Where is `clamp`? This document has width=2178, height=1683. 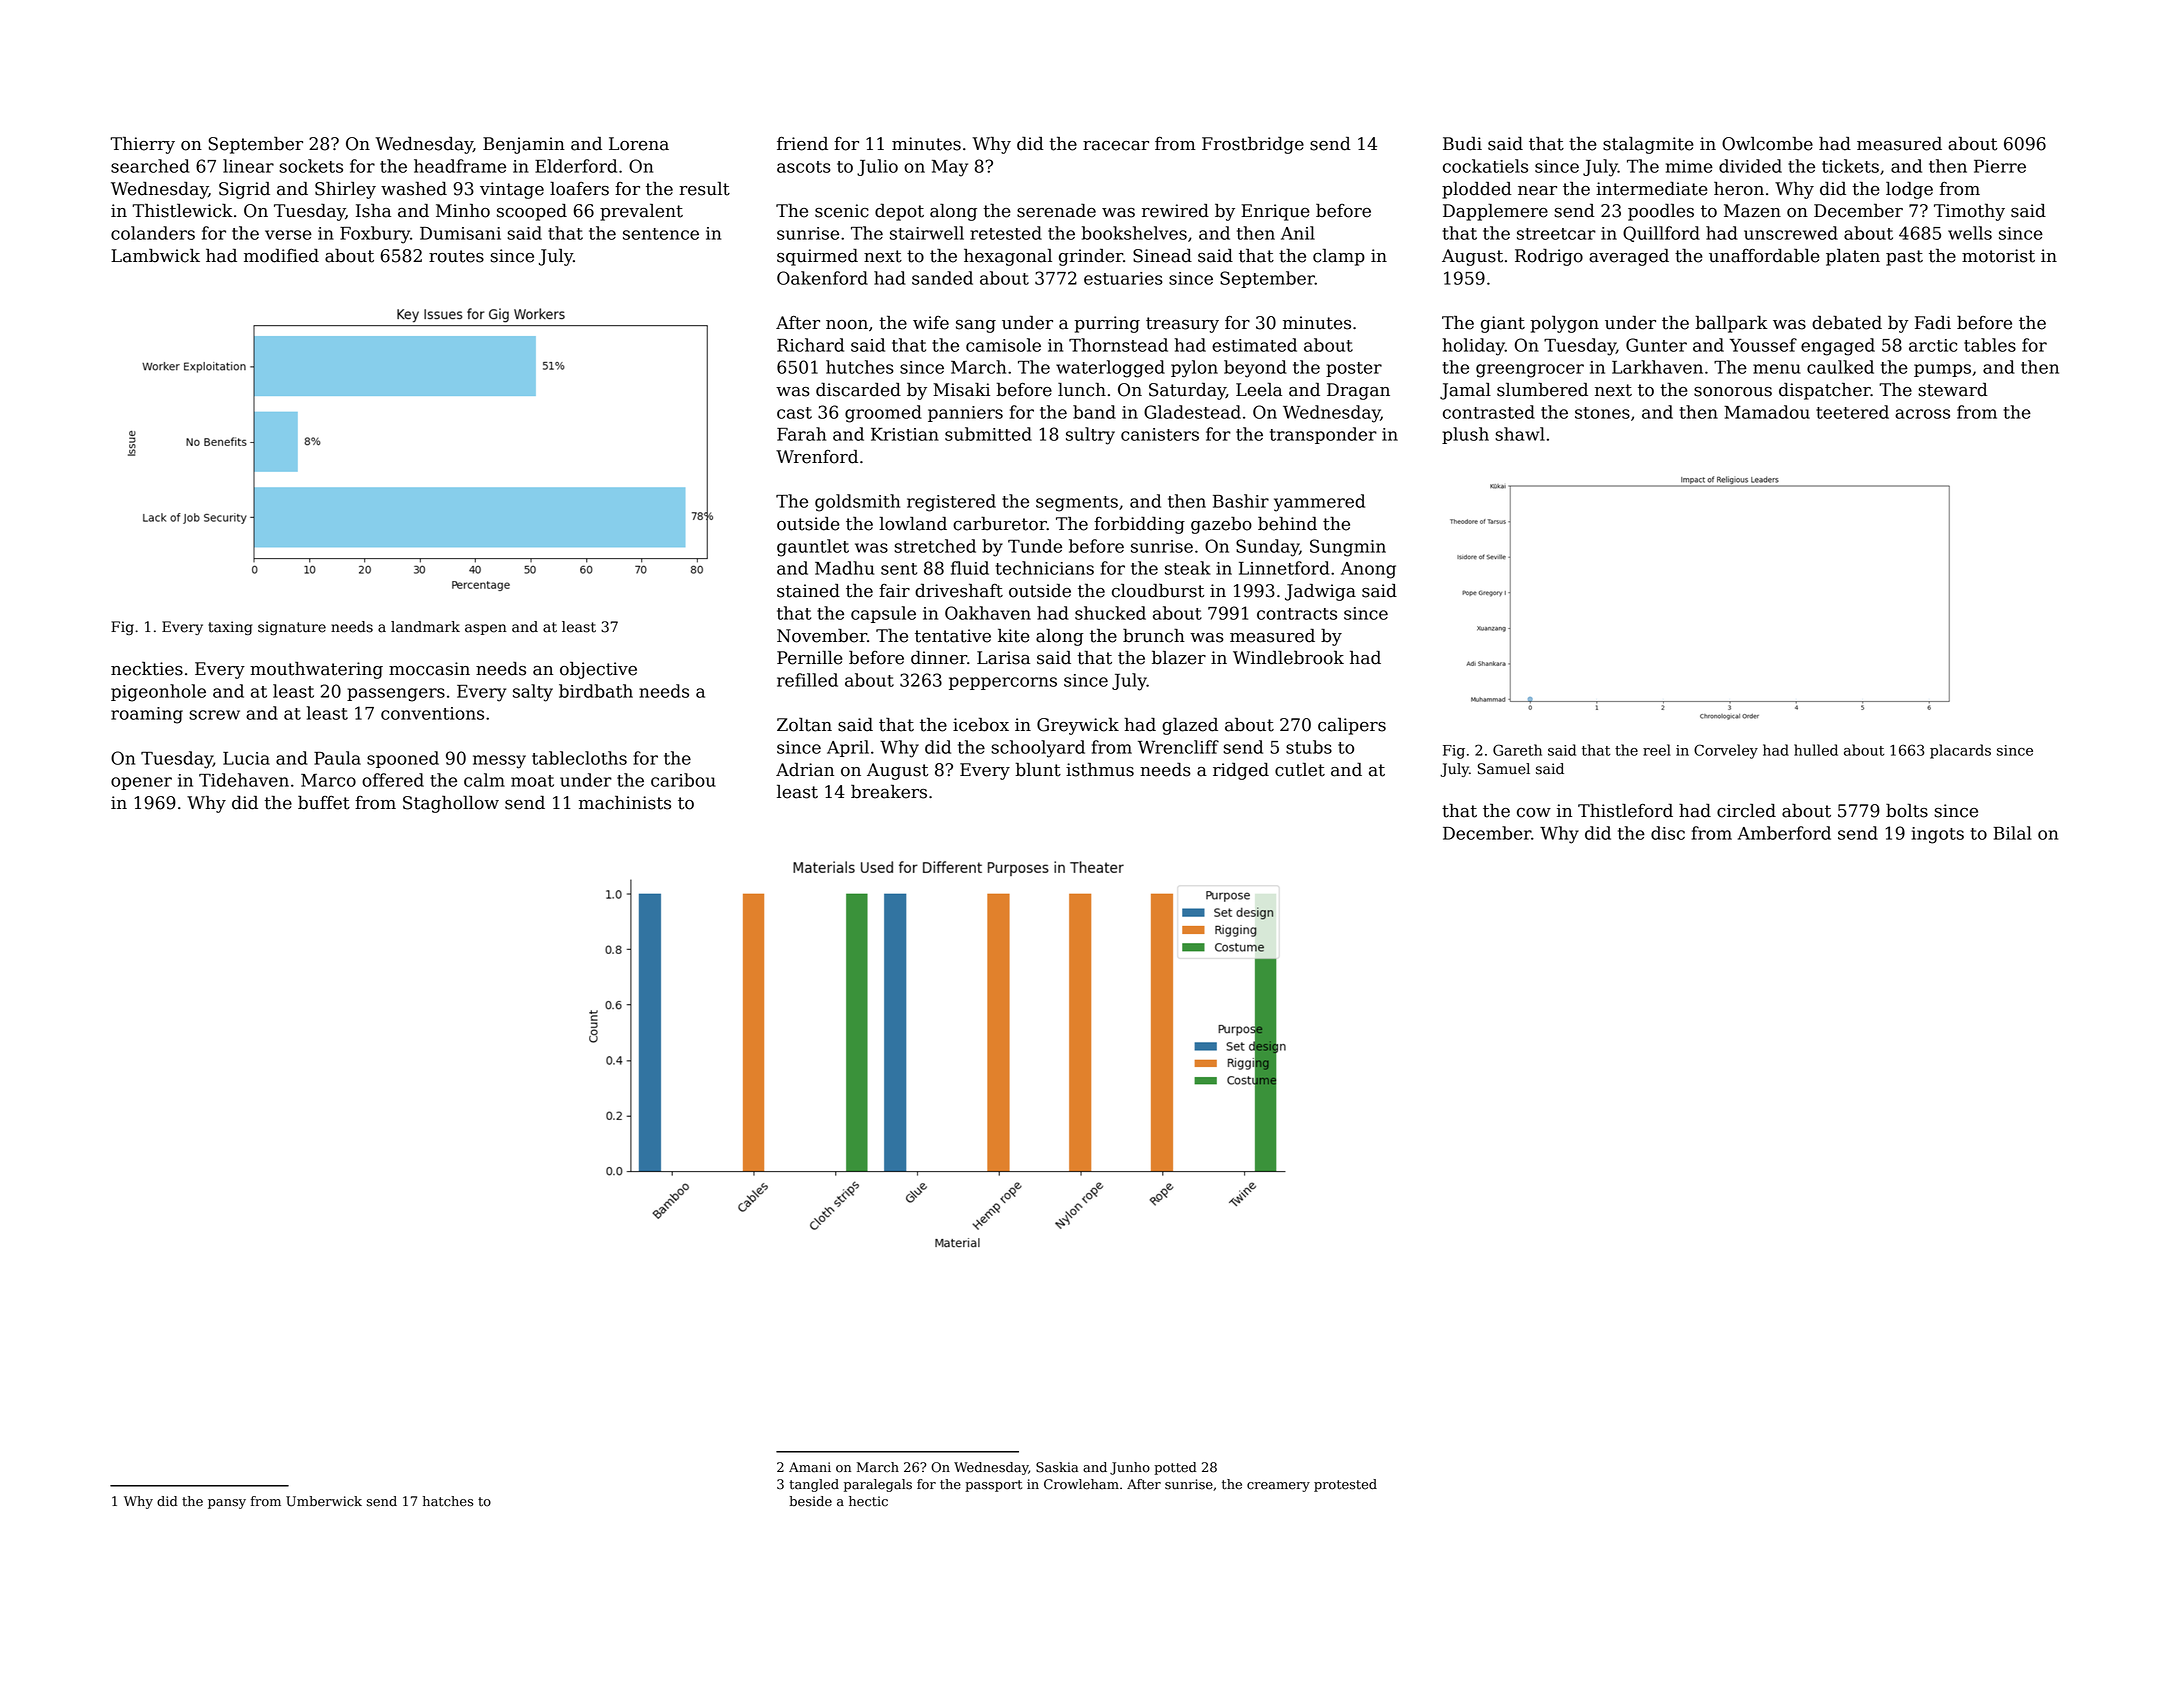
clamp is located at coordinates (1339, 257).
